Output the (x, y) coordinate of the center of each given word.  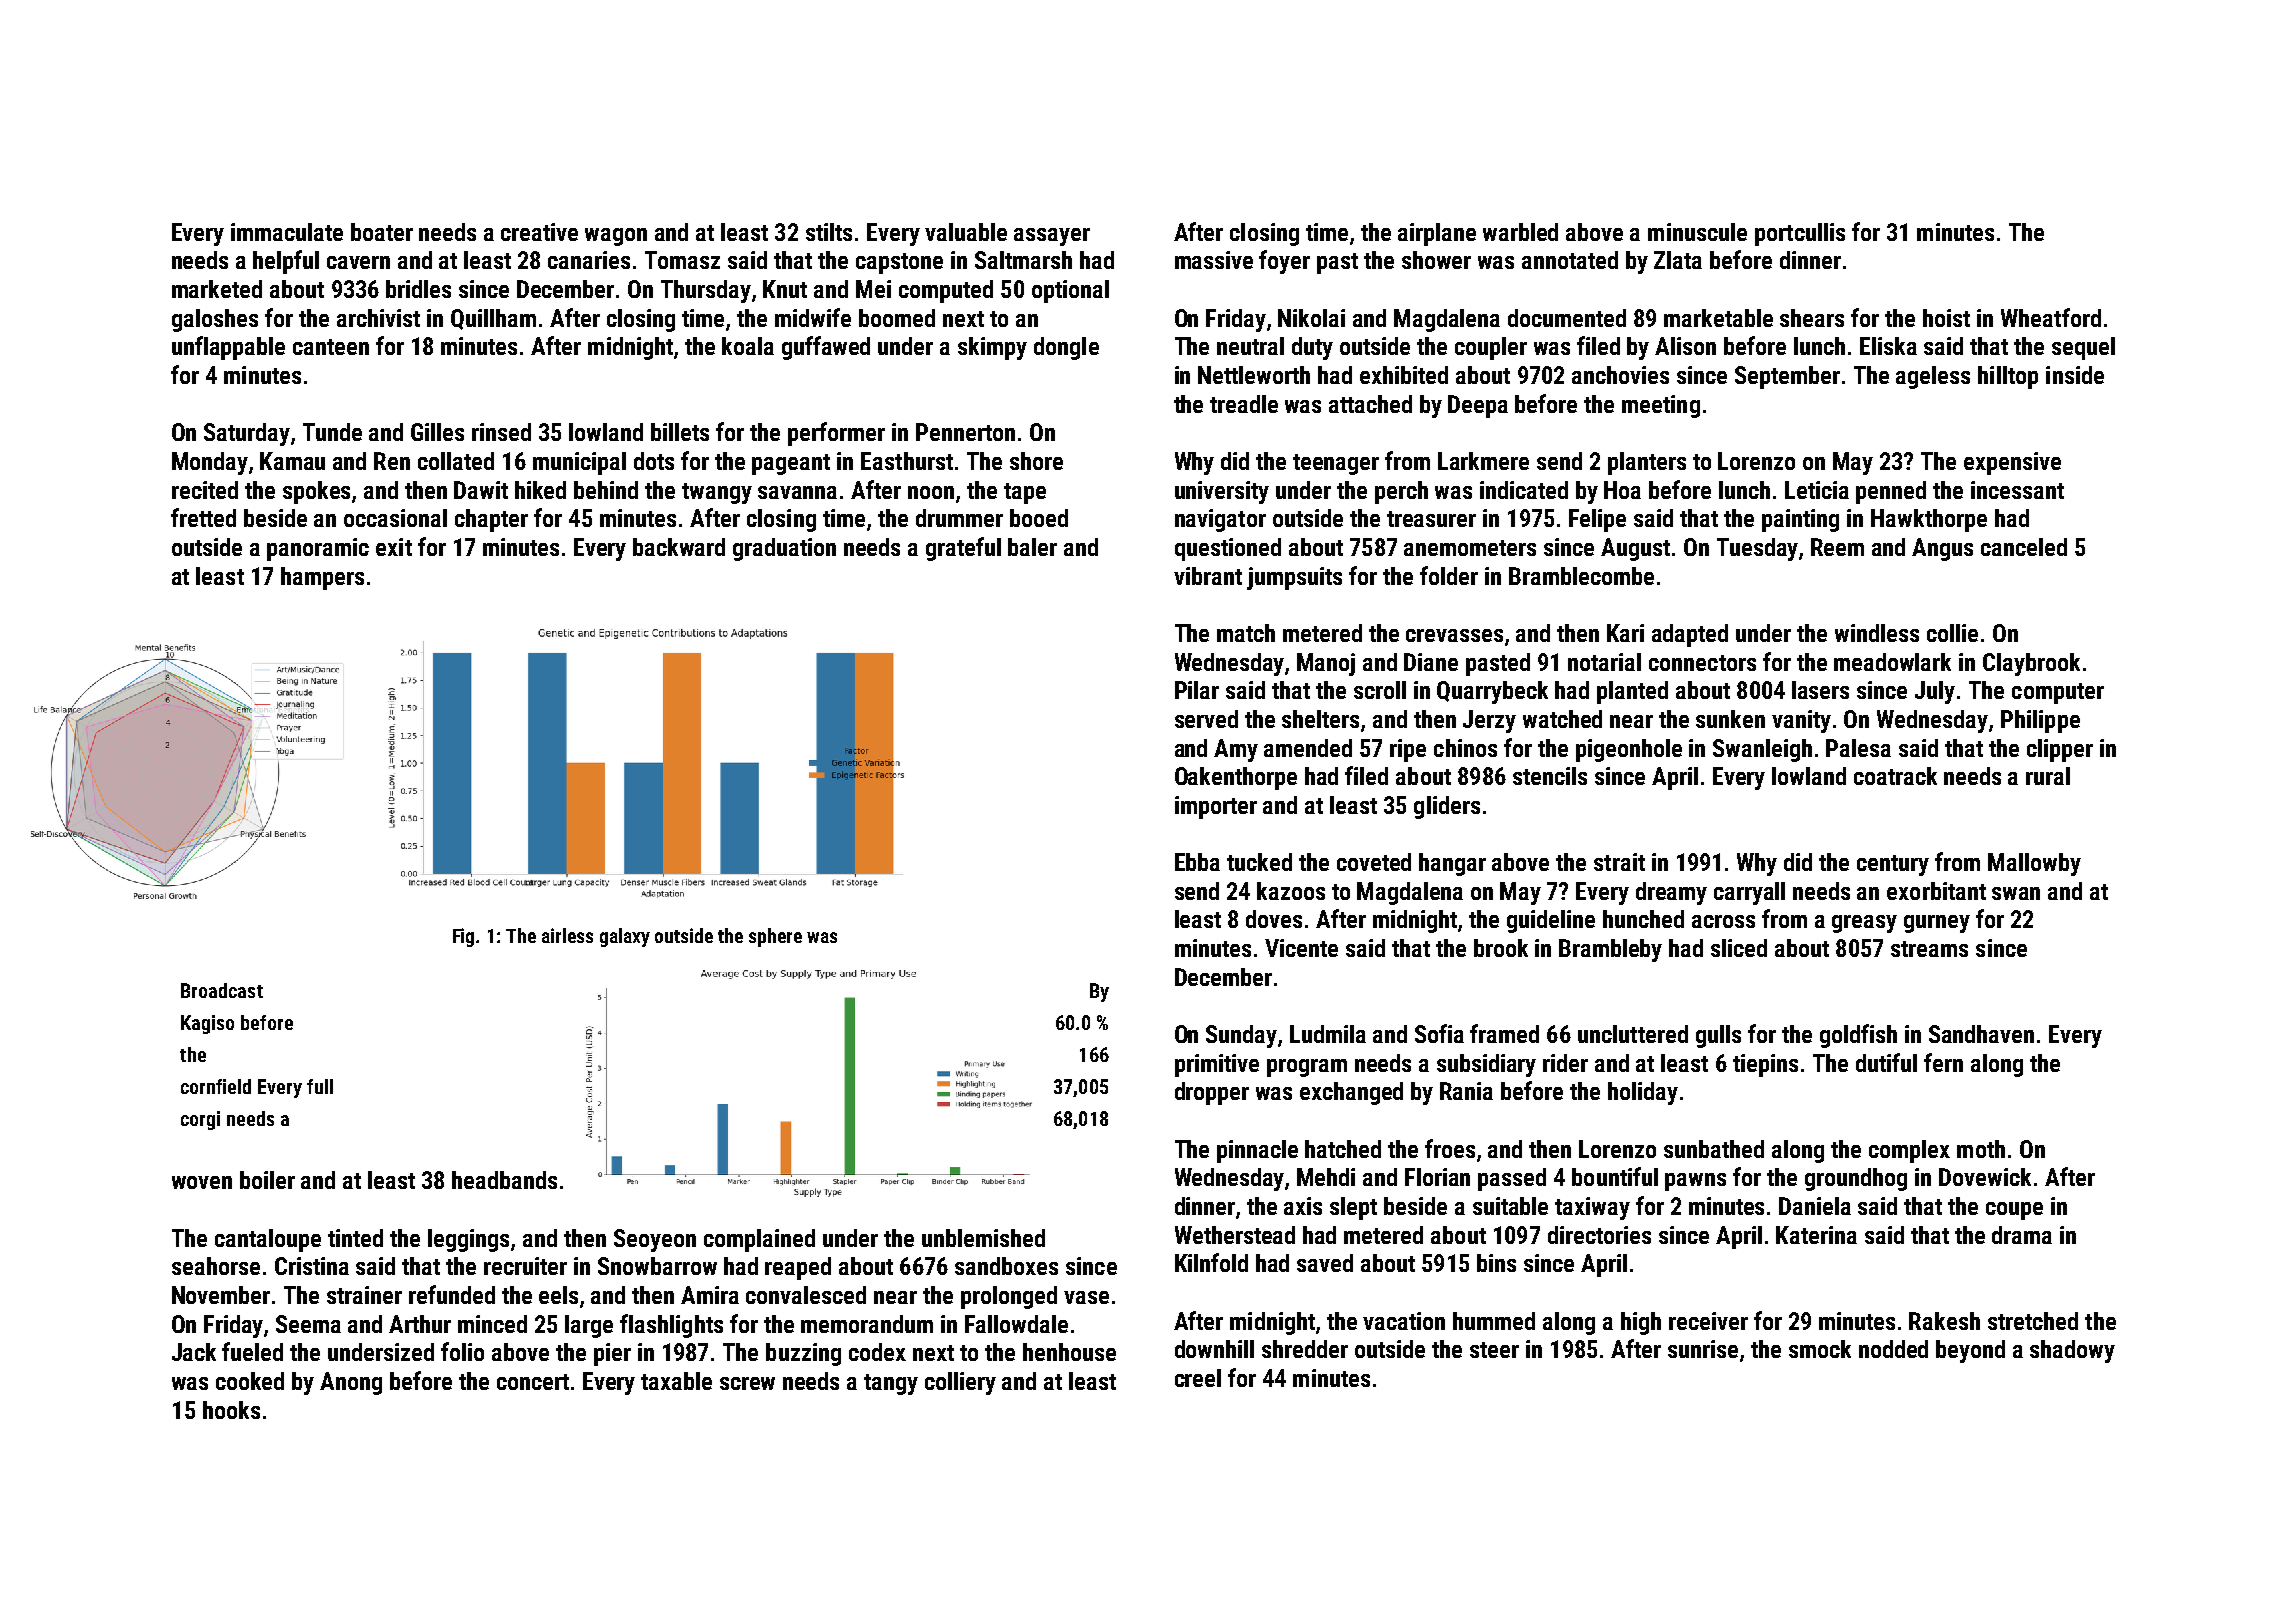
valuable (966, 232)
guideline (1551, 921)
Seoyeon (655, 1240)
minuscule (1697, 232)
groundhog (1856, 1179)
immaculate (287, 232)
